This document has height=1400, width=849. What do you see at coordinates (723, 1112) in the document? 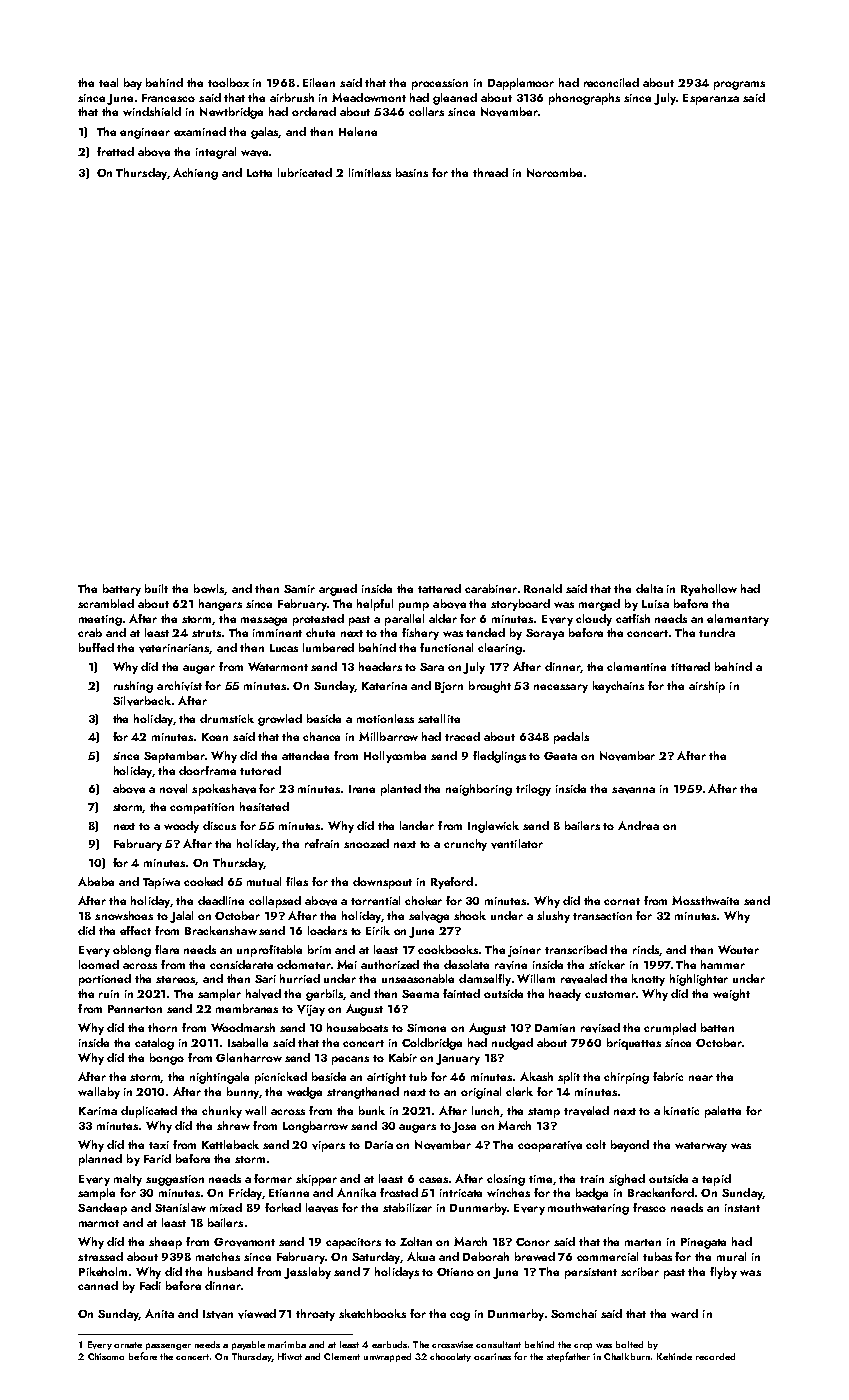
I see `palette` at bounding box center [723, 1112].
